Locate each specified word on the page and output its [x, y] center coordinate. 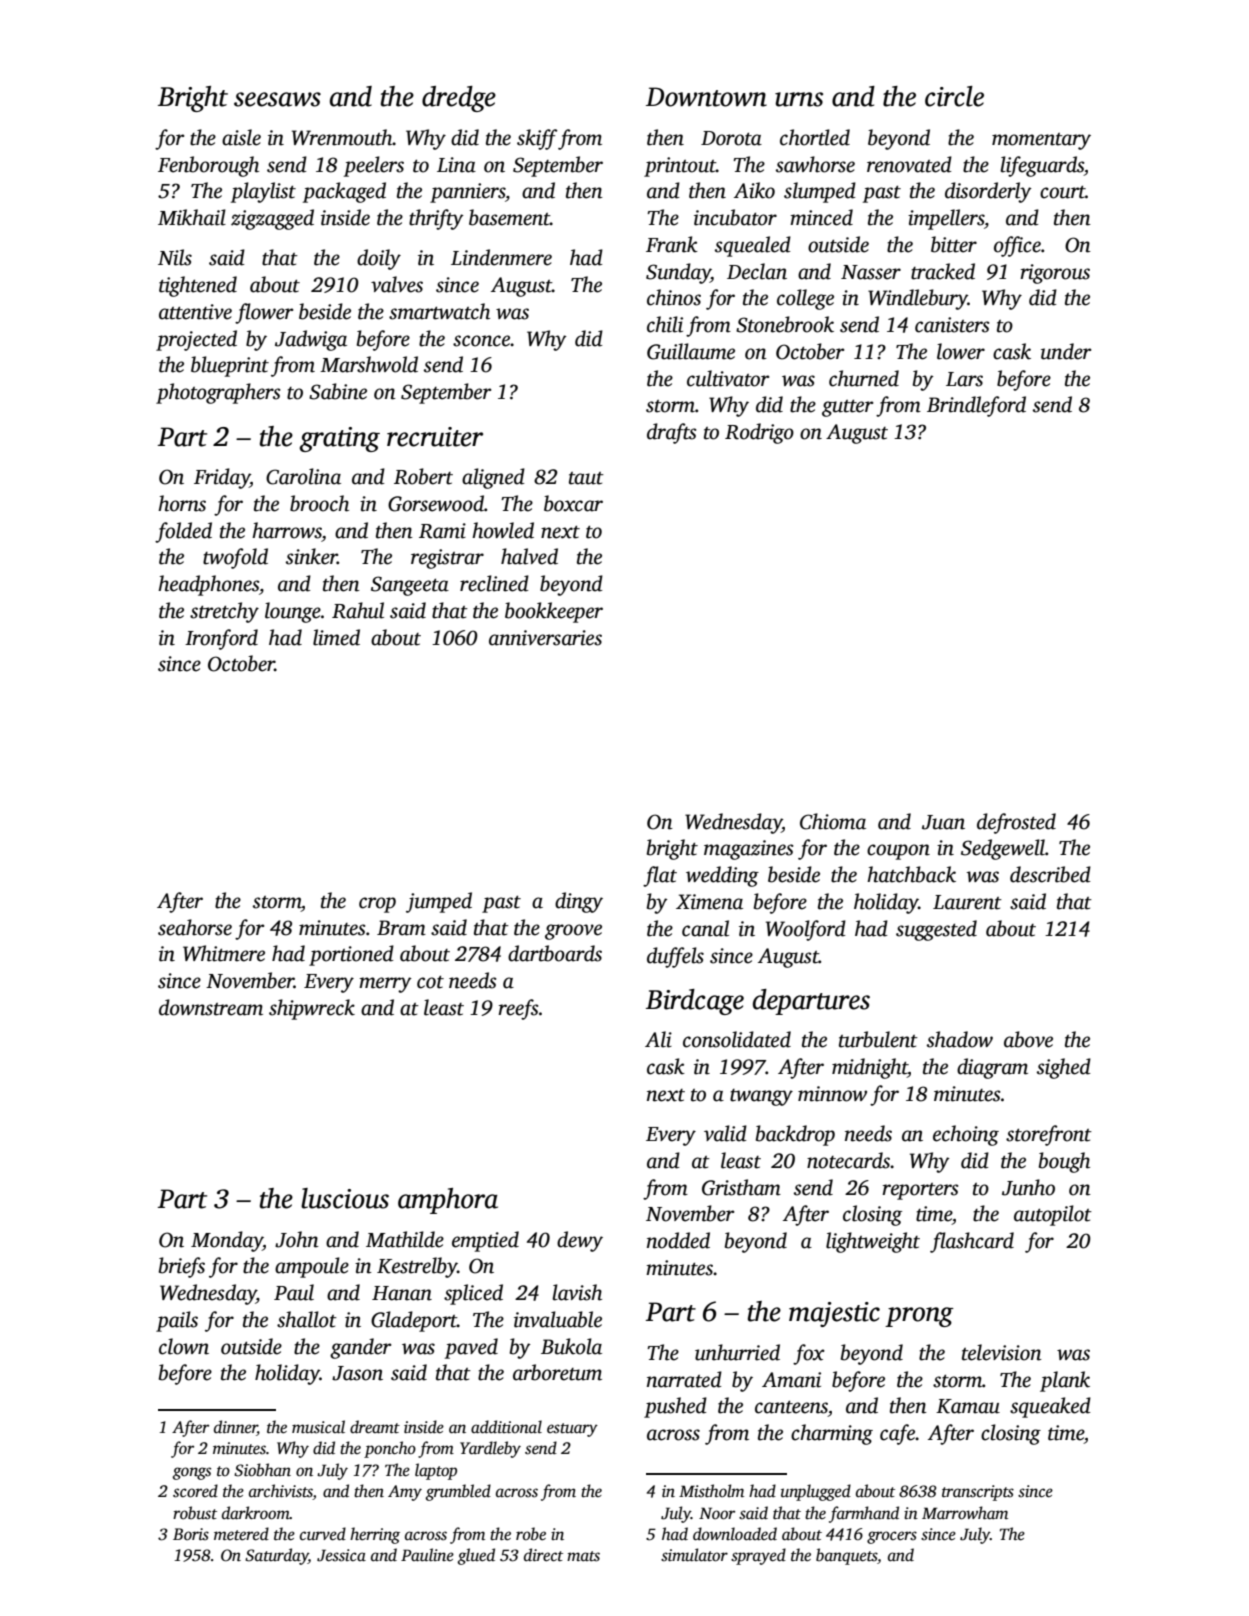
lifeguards [1042, 166]
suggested [936, 930]
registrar [447, 559]
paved [471, 1348]
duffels [675, 957]
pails [177, 1321]
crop [377, 905]
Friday [222, 478]
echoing [966, 1135]
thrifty [436, 219]
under [1066, 351]
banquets [846, 1556]
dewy [580, 1241]
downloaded [735, 1534]
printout [680, 167]
